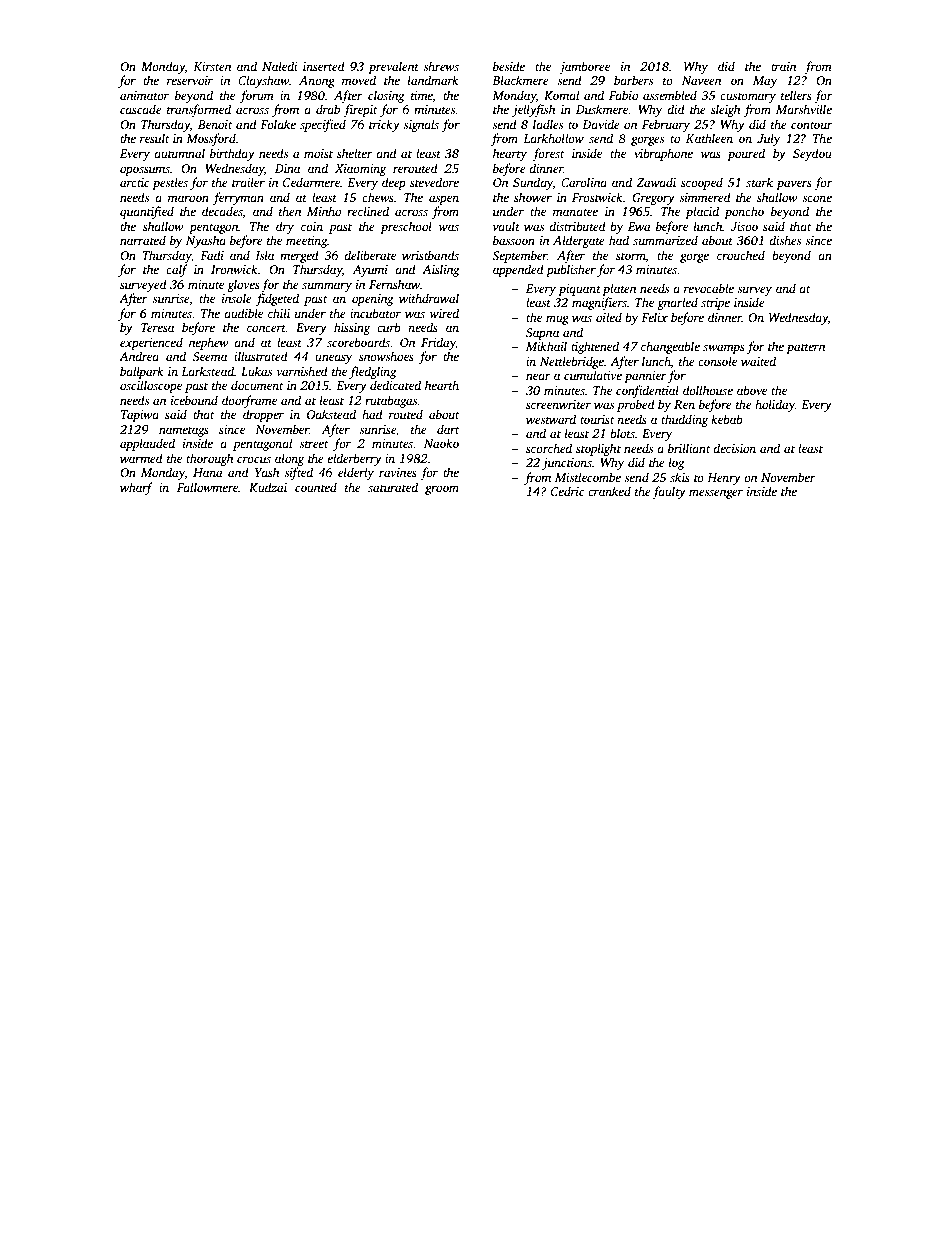  What do you see at coordinates (190, 80) in the screenshot?
I see `reservoir` at bounding box center [190, 80].
